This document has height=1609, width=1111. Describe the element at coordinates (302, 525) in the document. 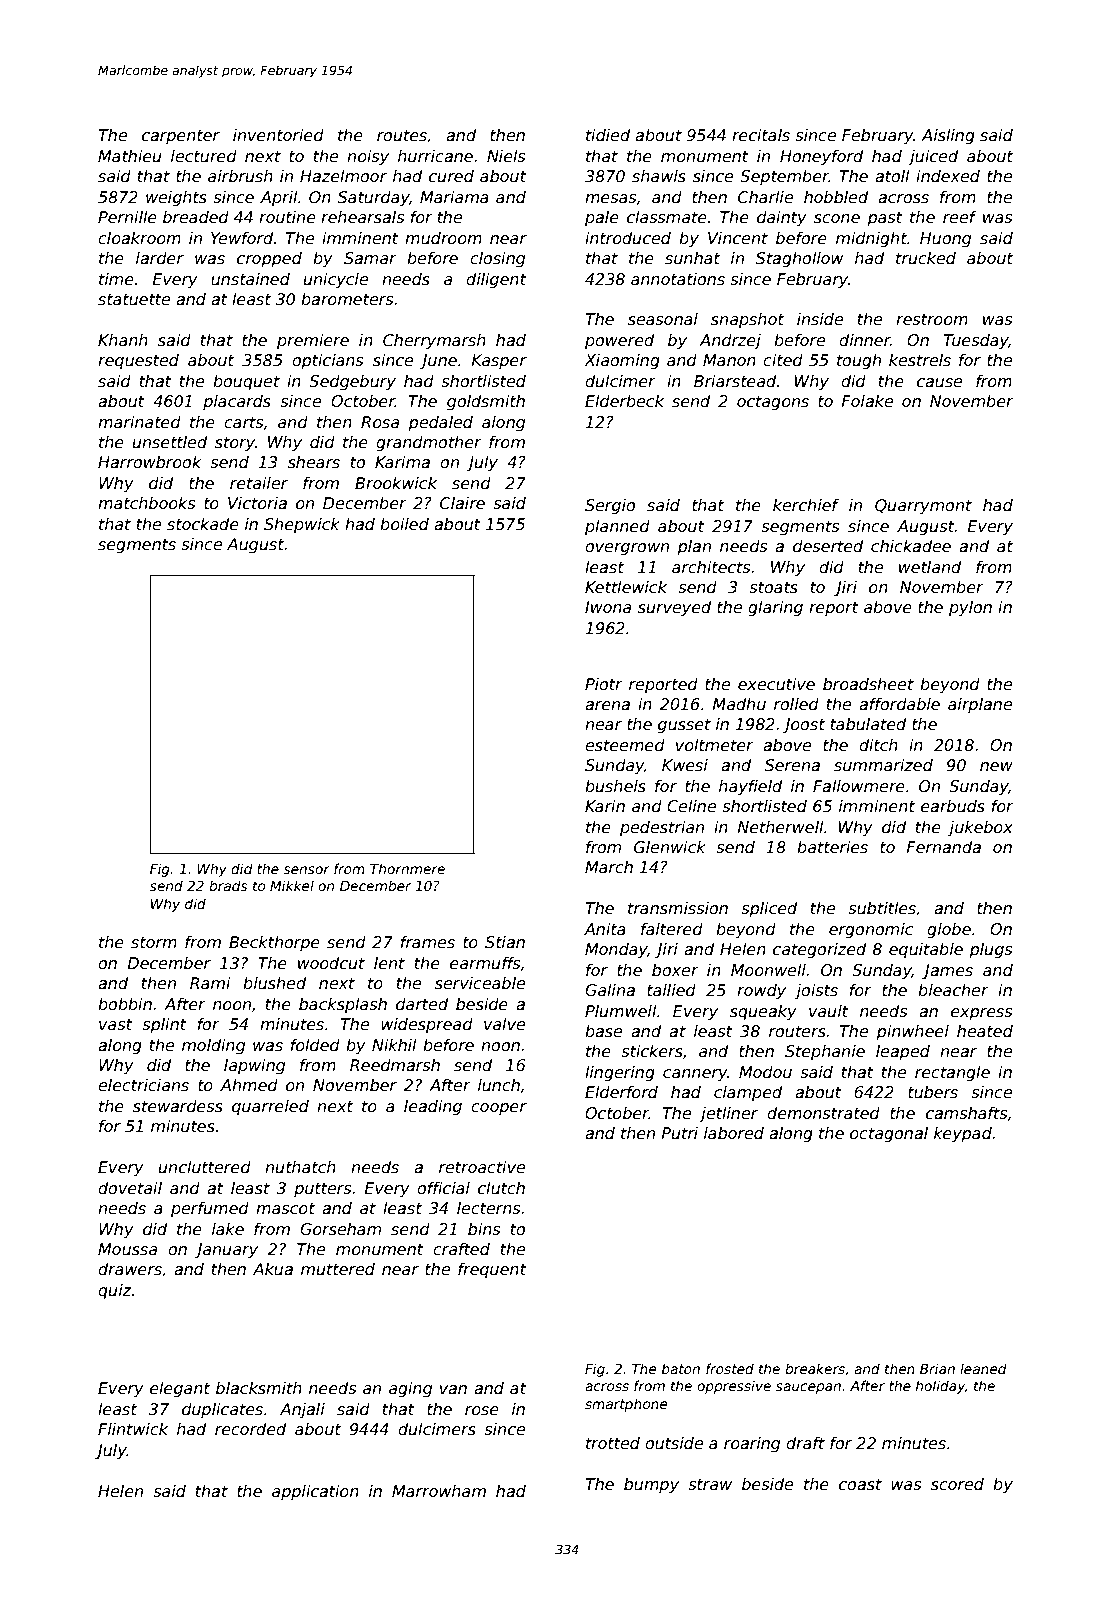

I see `Shepwick` at that location.
